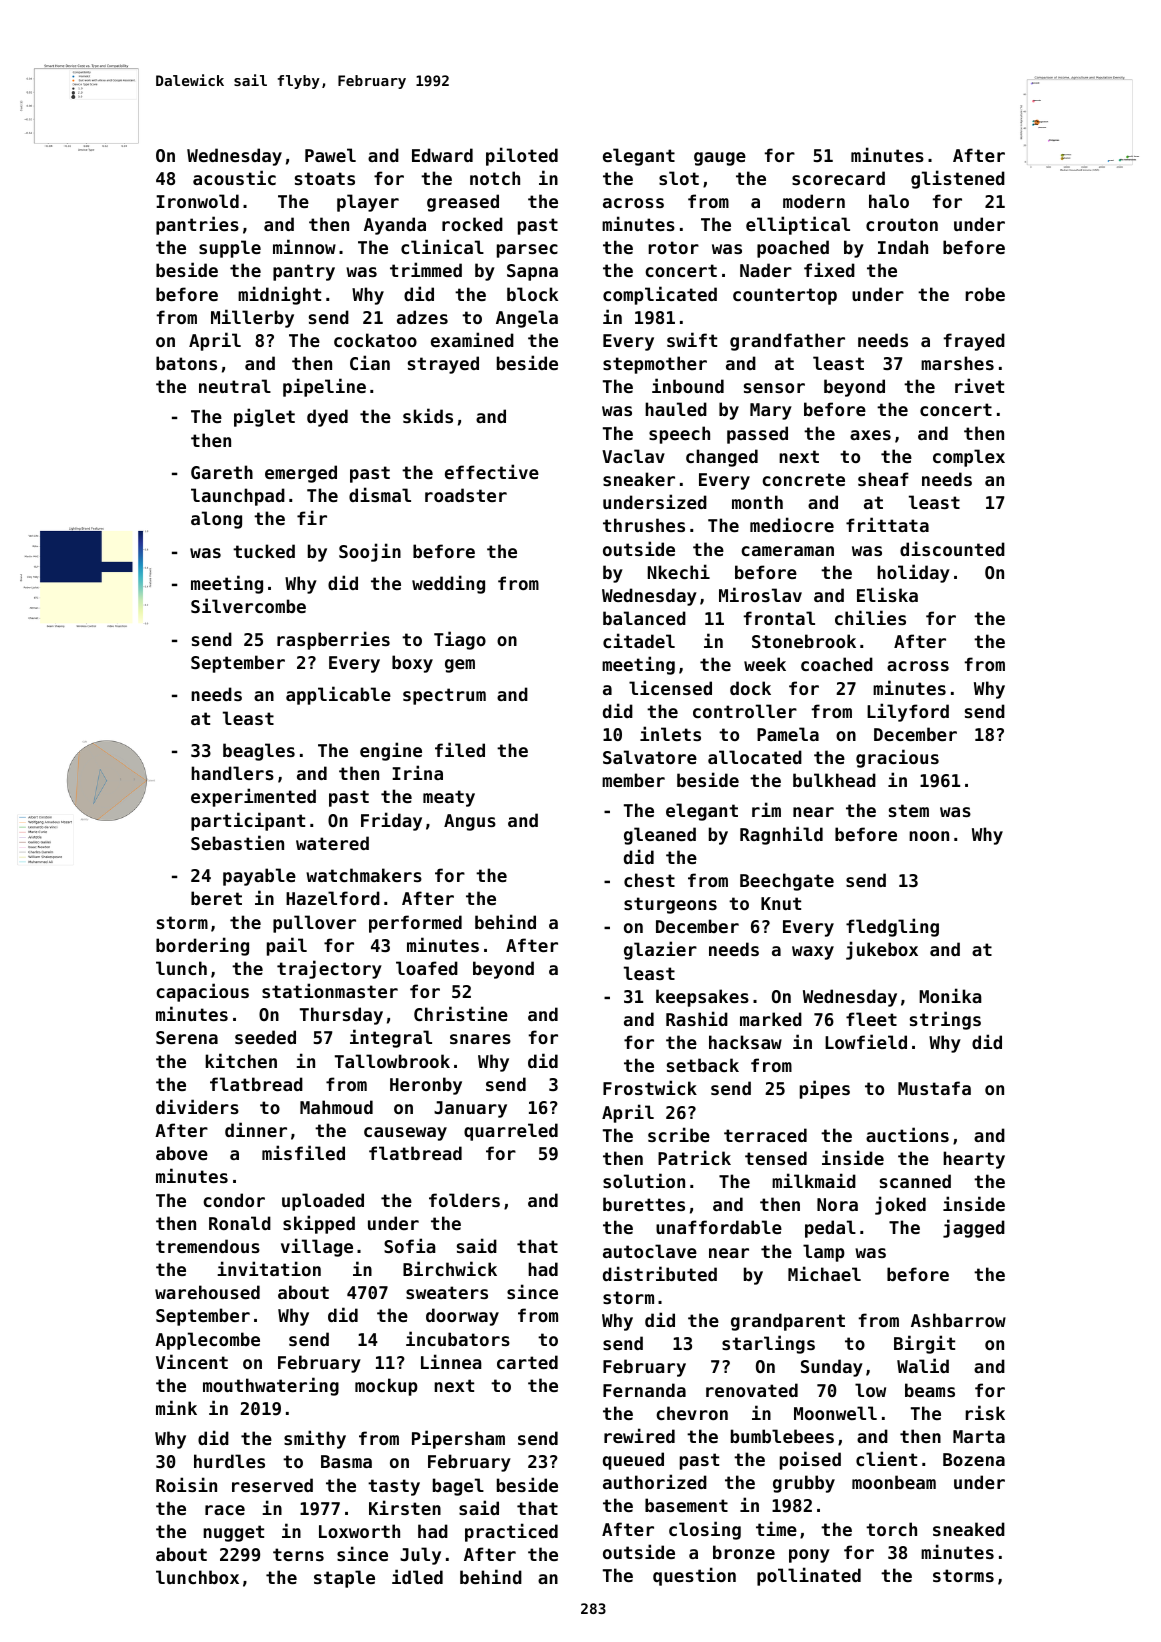 Image resolution: width=1161 pixels, height=1642 pixels. I want to click on frayed, so click(974, 342).
